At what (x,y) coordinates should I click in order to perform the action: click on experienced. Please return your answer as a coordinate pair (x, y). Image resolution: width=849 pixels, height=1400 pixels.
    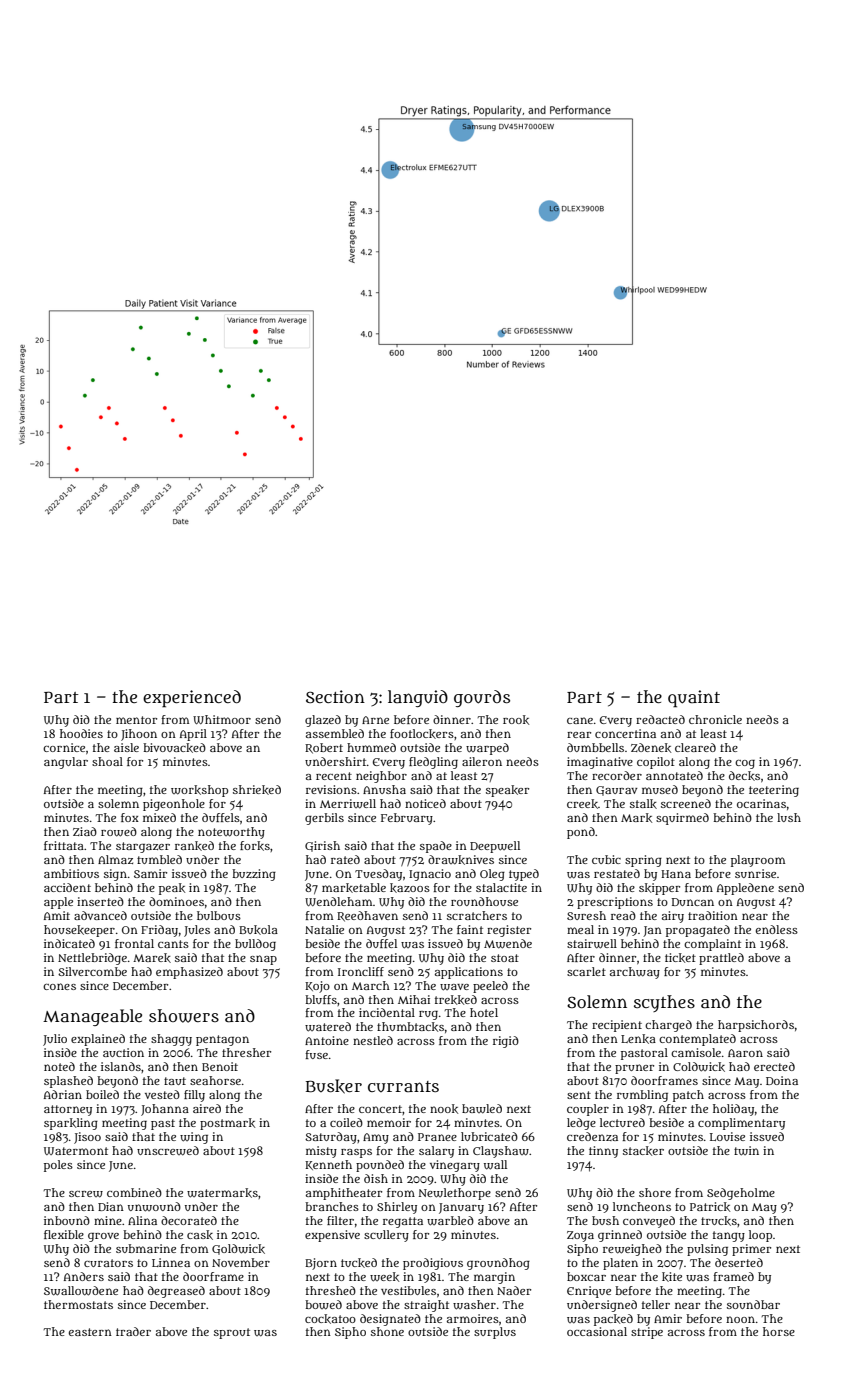
    Looking at the image, I should click on (192, 699).
